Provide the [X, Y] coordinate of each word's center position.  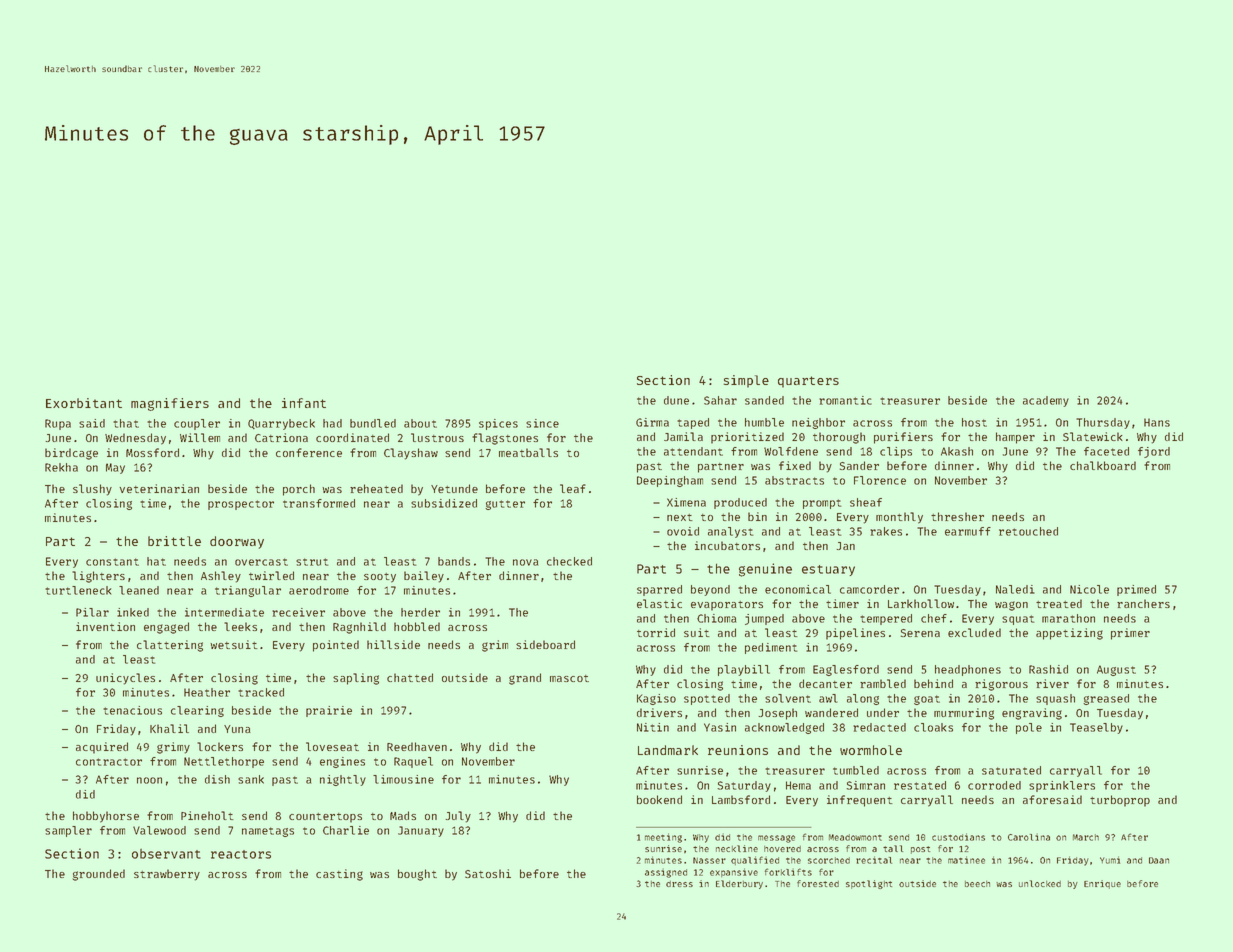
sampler [68, 831]
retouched [1028, 531]
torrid [656, 632]
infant [304, 403]
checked [569, 561]
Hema [798, 785]
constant [112, 562]
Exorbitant [84, 403]
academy [1046, 401]
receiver [298, 612]
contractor [109, 762]
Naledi [1015, 589]
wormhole [871, 750]
